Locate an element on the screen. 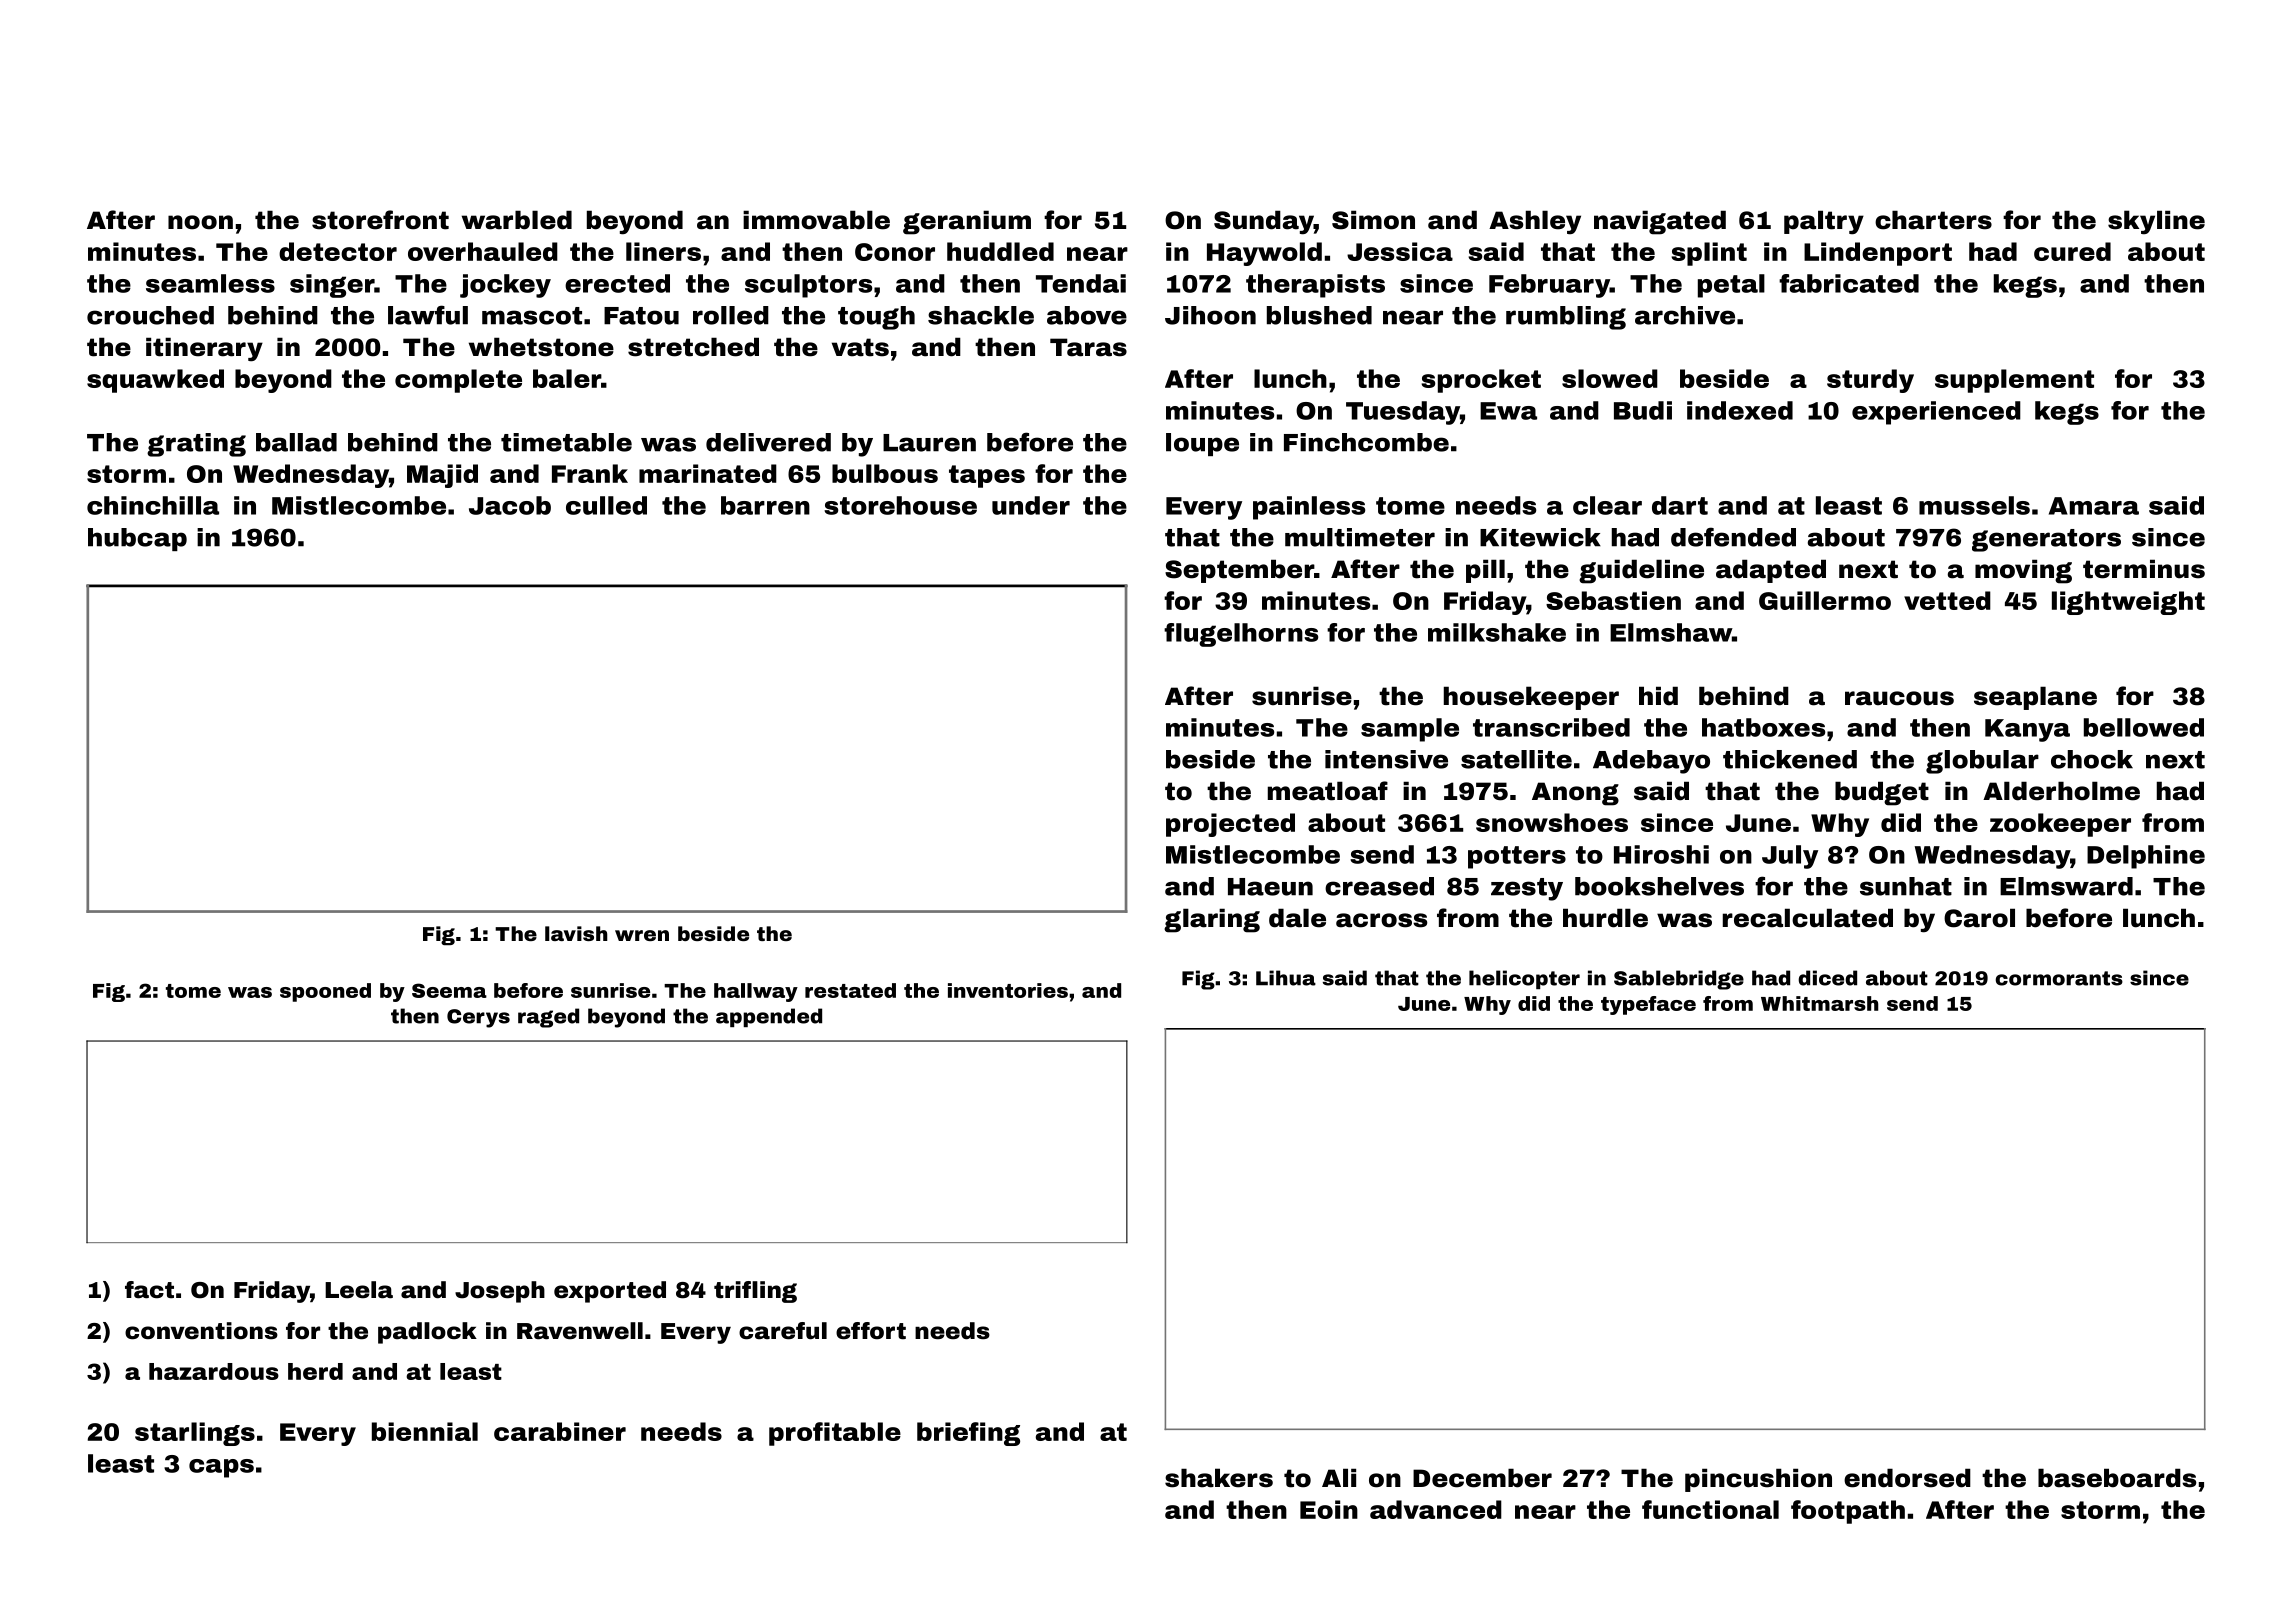 This screenshot has height=1620, width=2292. Budi is located at coordinates (1643, 410).
